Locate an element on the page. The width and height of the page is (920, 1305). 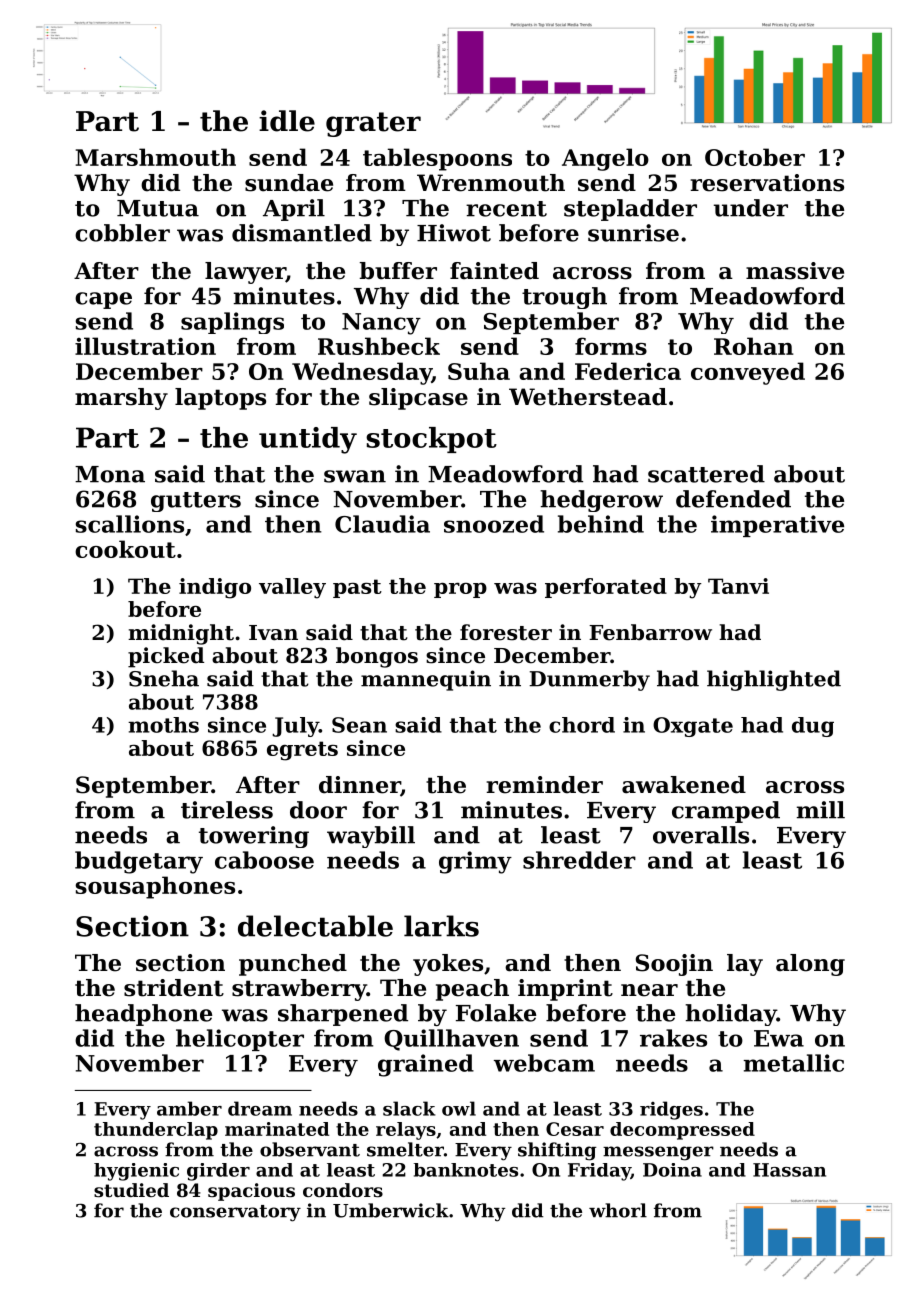
highlighted is located at coordinates (774, 680).
